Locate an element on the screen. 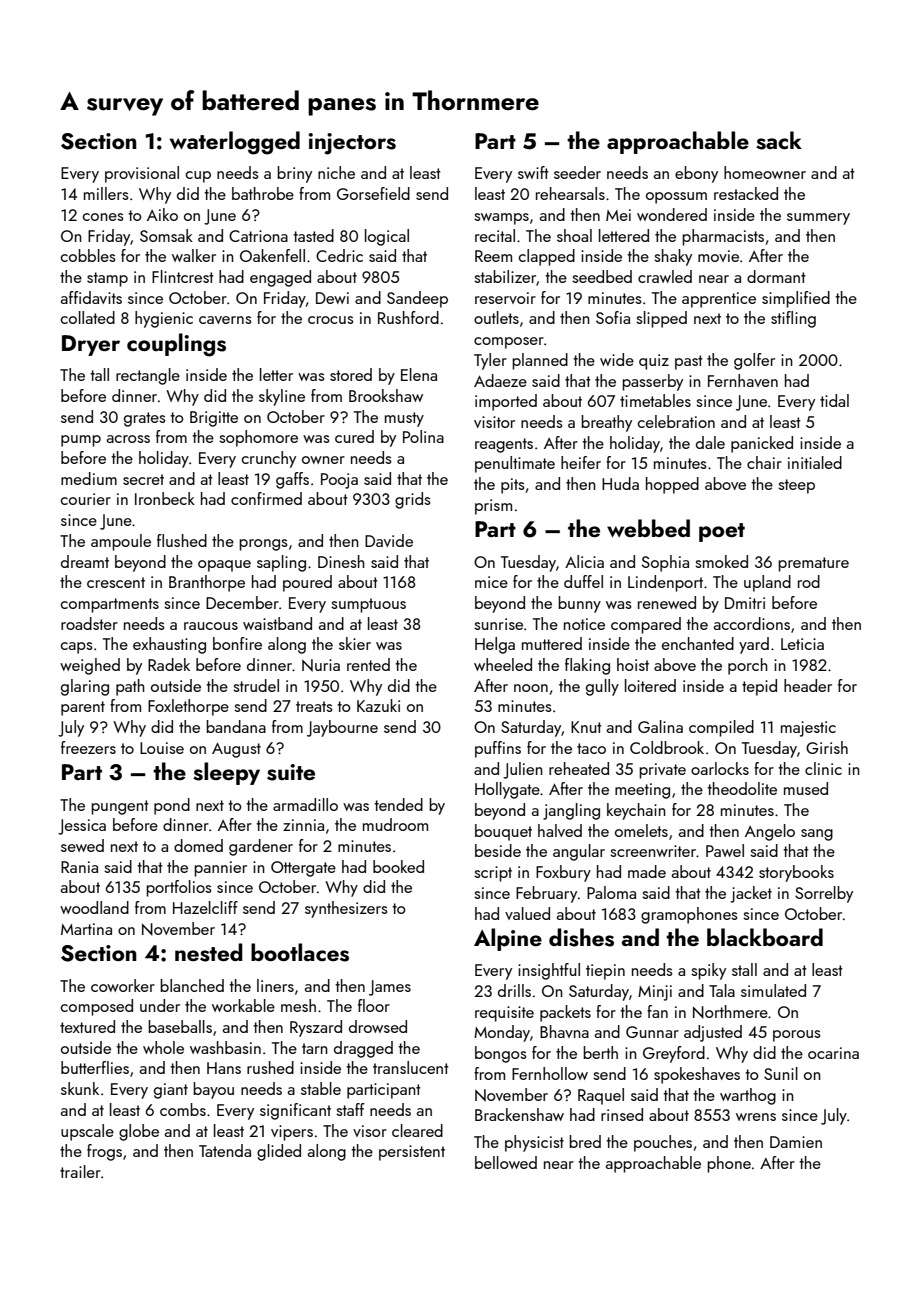 This screenshot has width=924, height=1308. sack is located at coordinates (779, 140).
